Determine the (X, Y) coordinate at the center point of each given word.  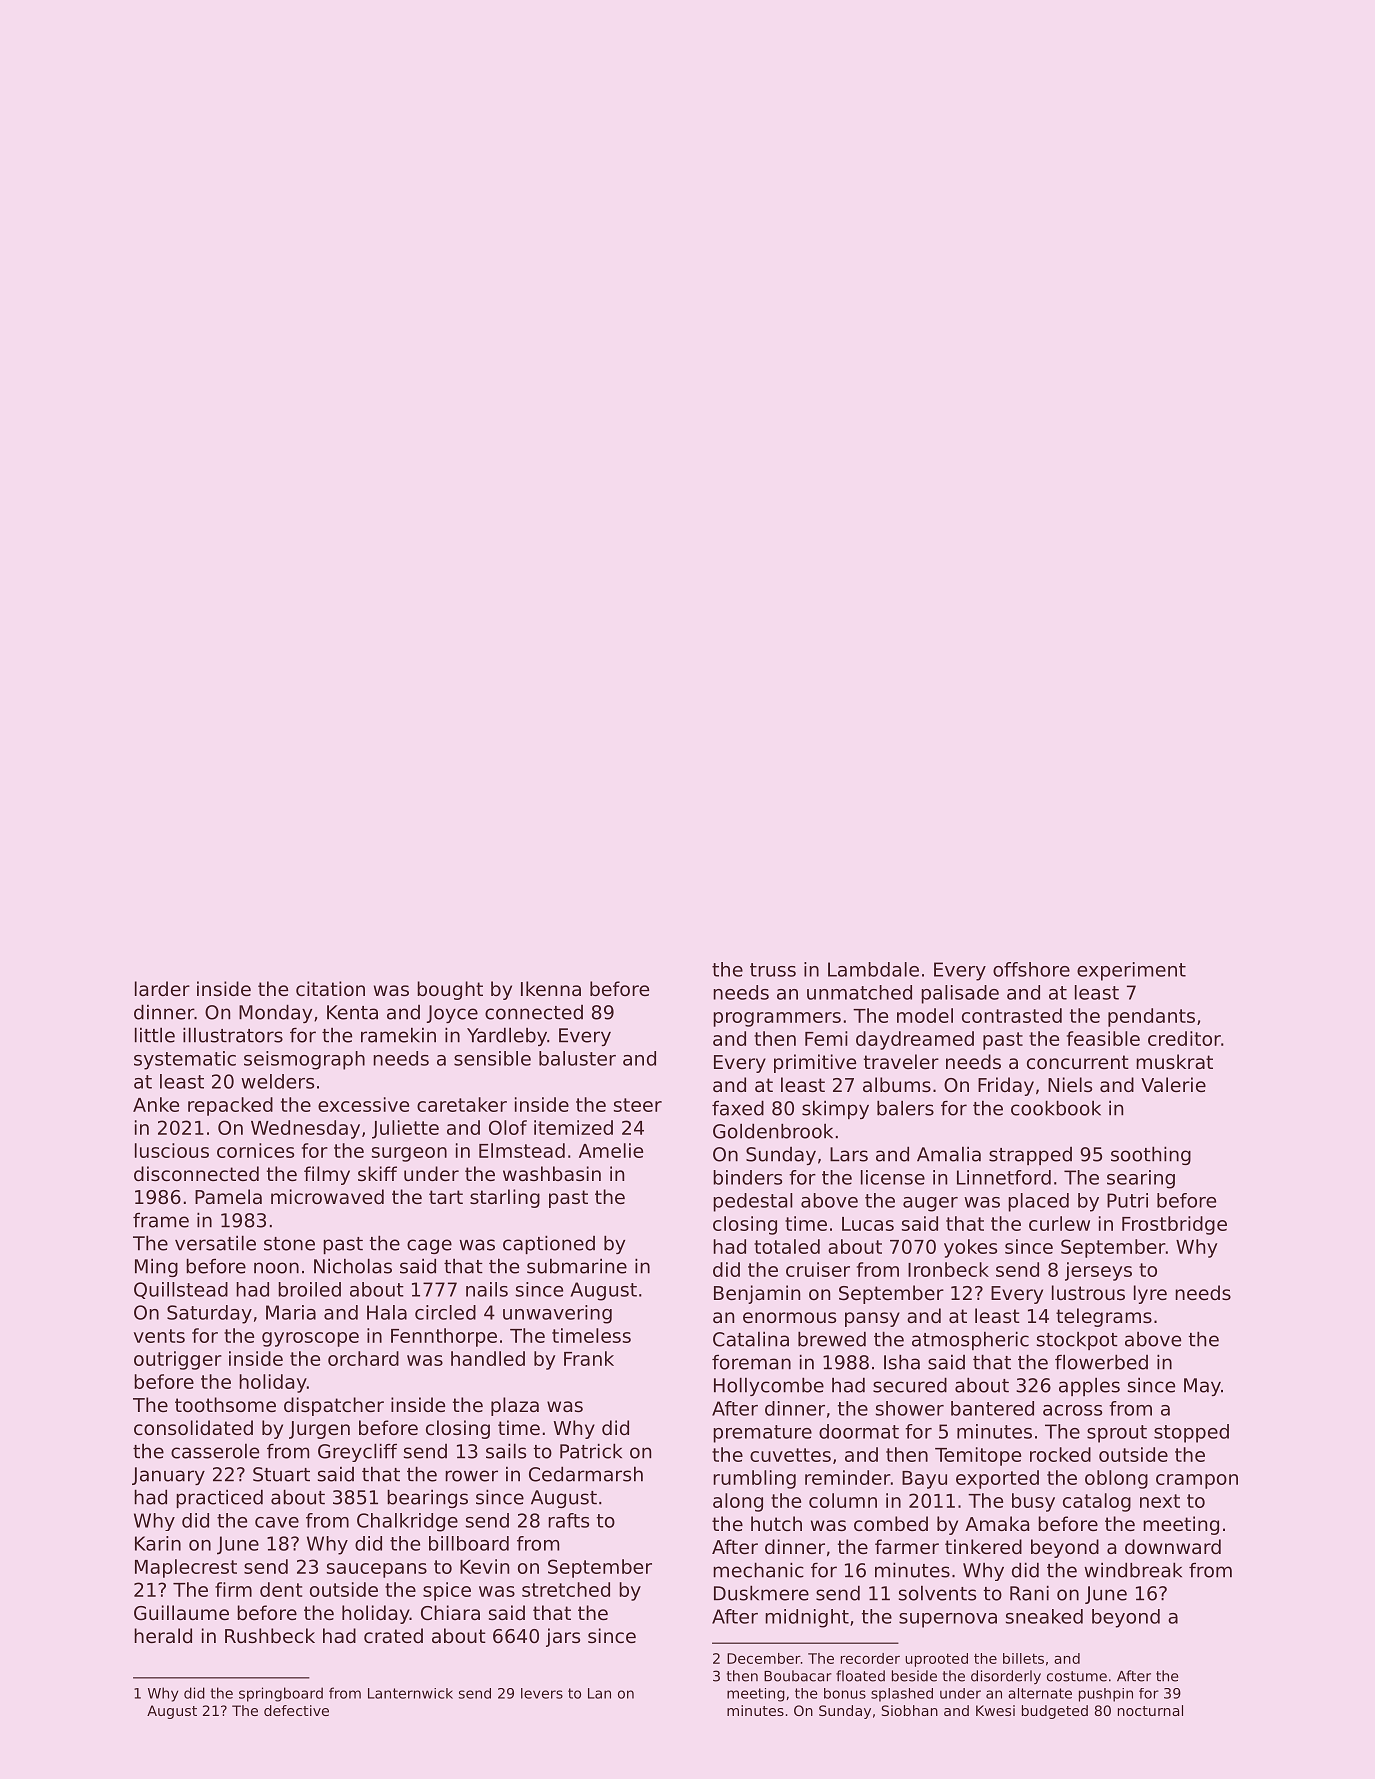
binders (747, 1177)
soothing (1151, 1155)
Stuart (281, 1474)
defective (296, 1710)
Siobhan (909, 1710)
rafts (568, 1520)
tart (446, 1197)
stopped (1191, 1433)
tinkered (983, 1546)
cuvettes (790, 1455)
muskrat (1174, 1061)
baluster (577, 1058)
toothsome (225, 1404)
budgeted (1055, 1712)
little (155, 1035)
